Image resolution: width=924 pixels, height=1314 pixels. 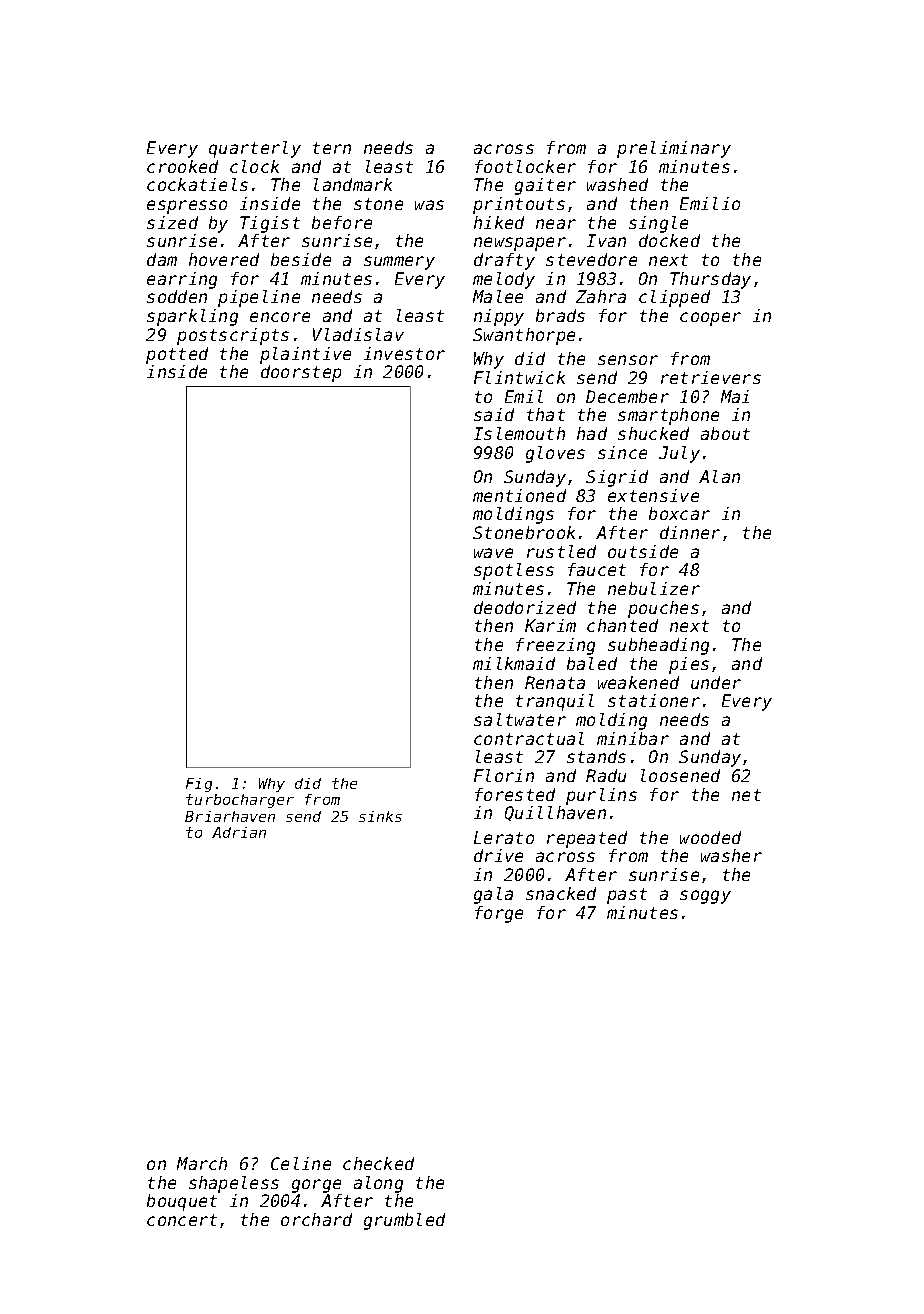 What do you see at coordinates (627, 896) in the page?
I see `past` at bounding box center [627, 896].
